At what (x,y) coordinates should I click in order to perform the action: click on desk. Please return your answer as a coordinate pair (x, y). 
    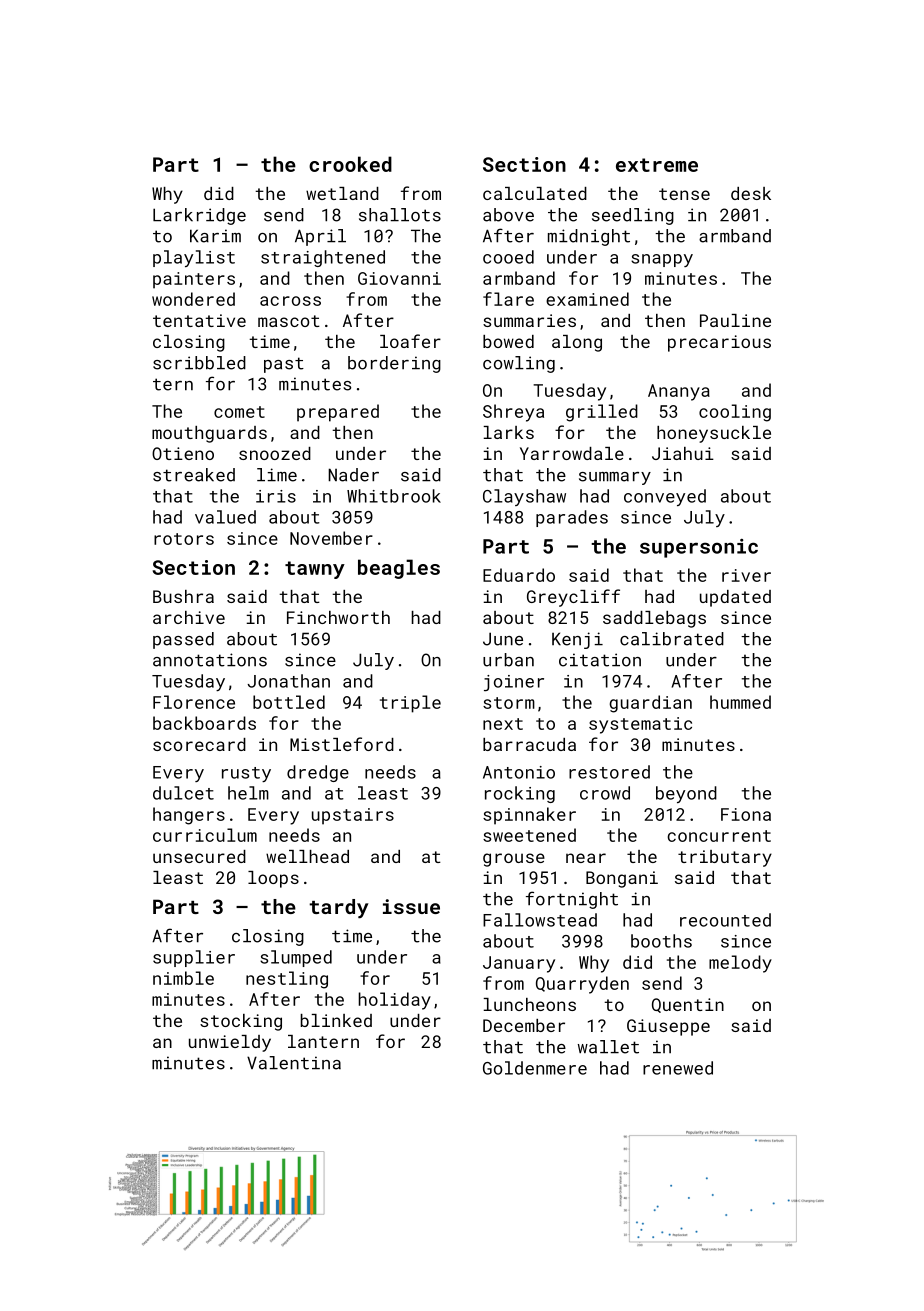
    Looking at the image, I should click on (751, 193).
